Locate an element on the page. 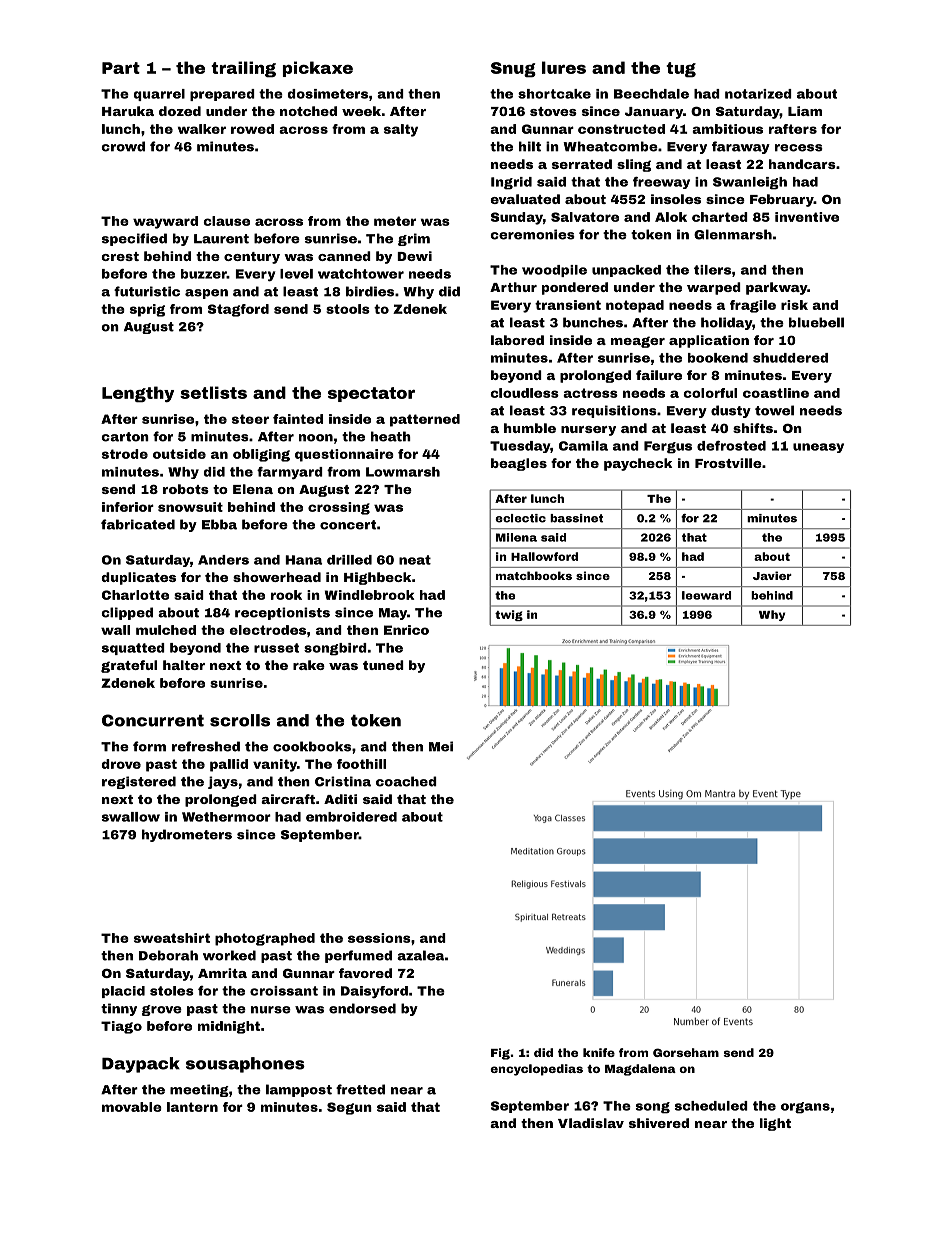 The width and height of the page is (952, 1233). Glenmarsh is located at coordinates (733, 234).
